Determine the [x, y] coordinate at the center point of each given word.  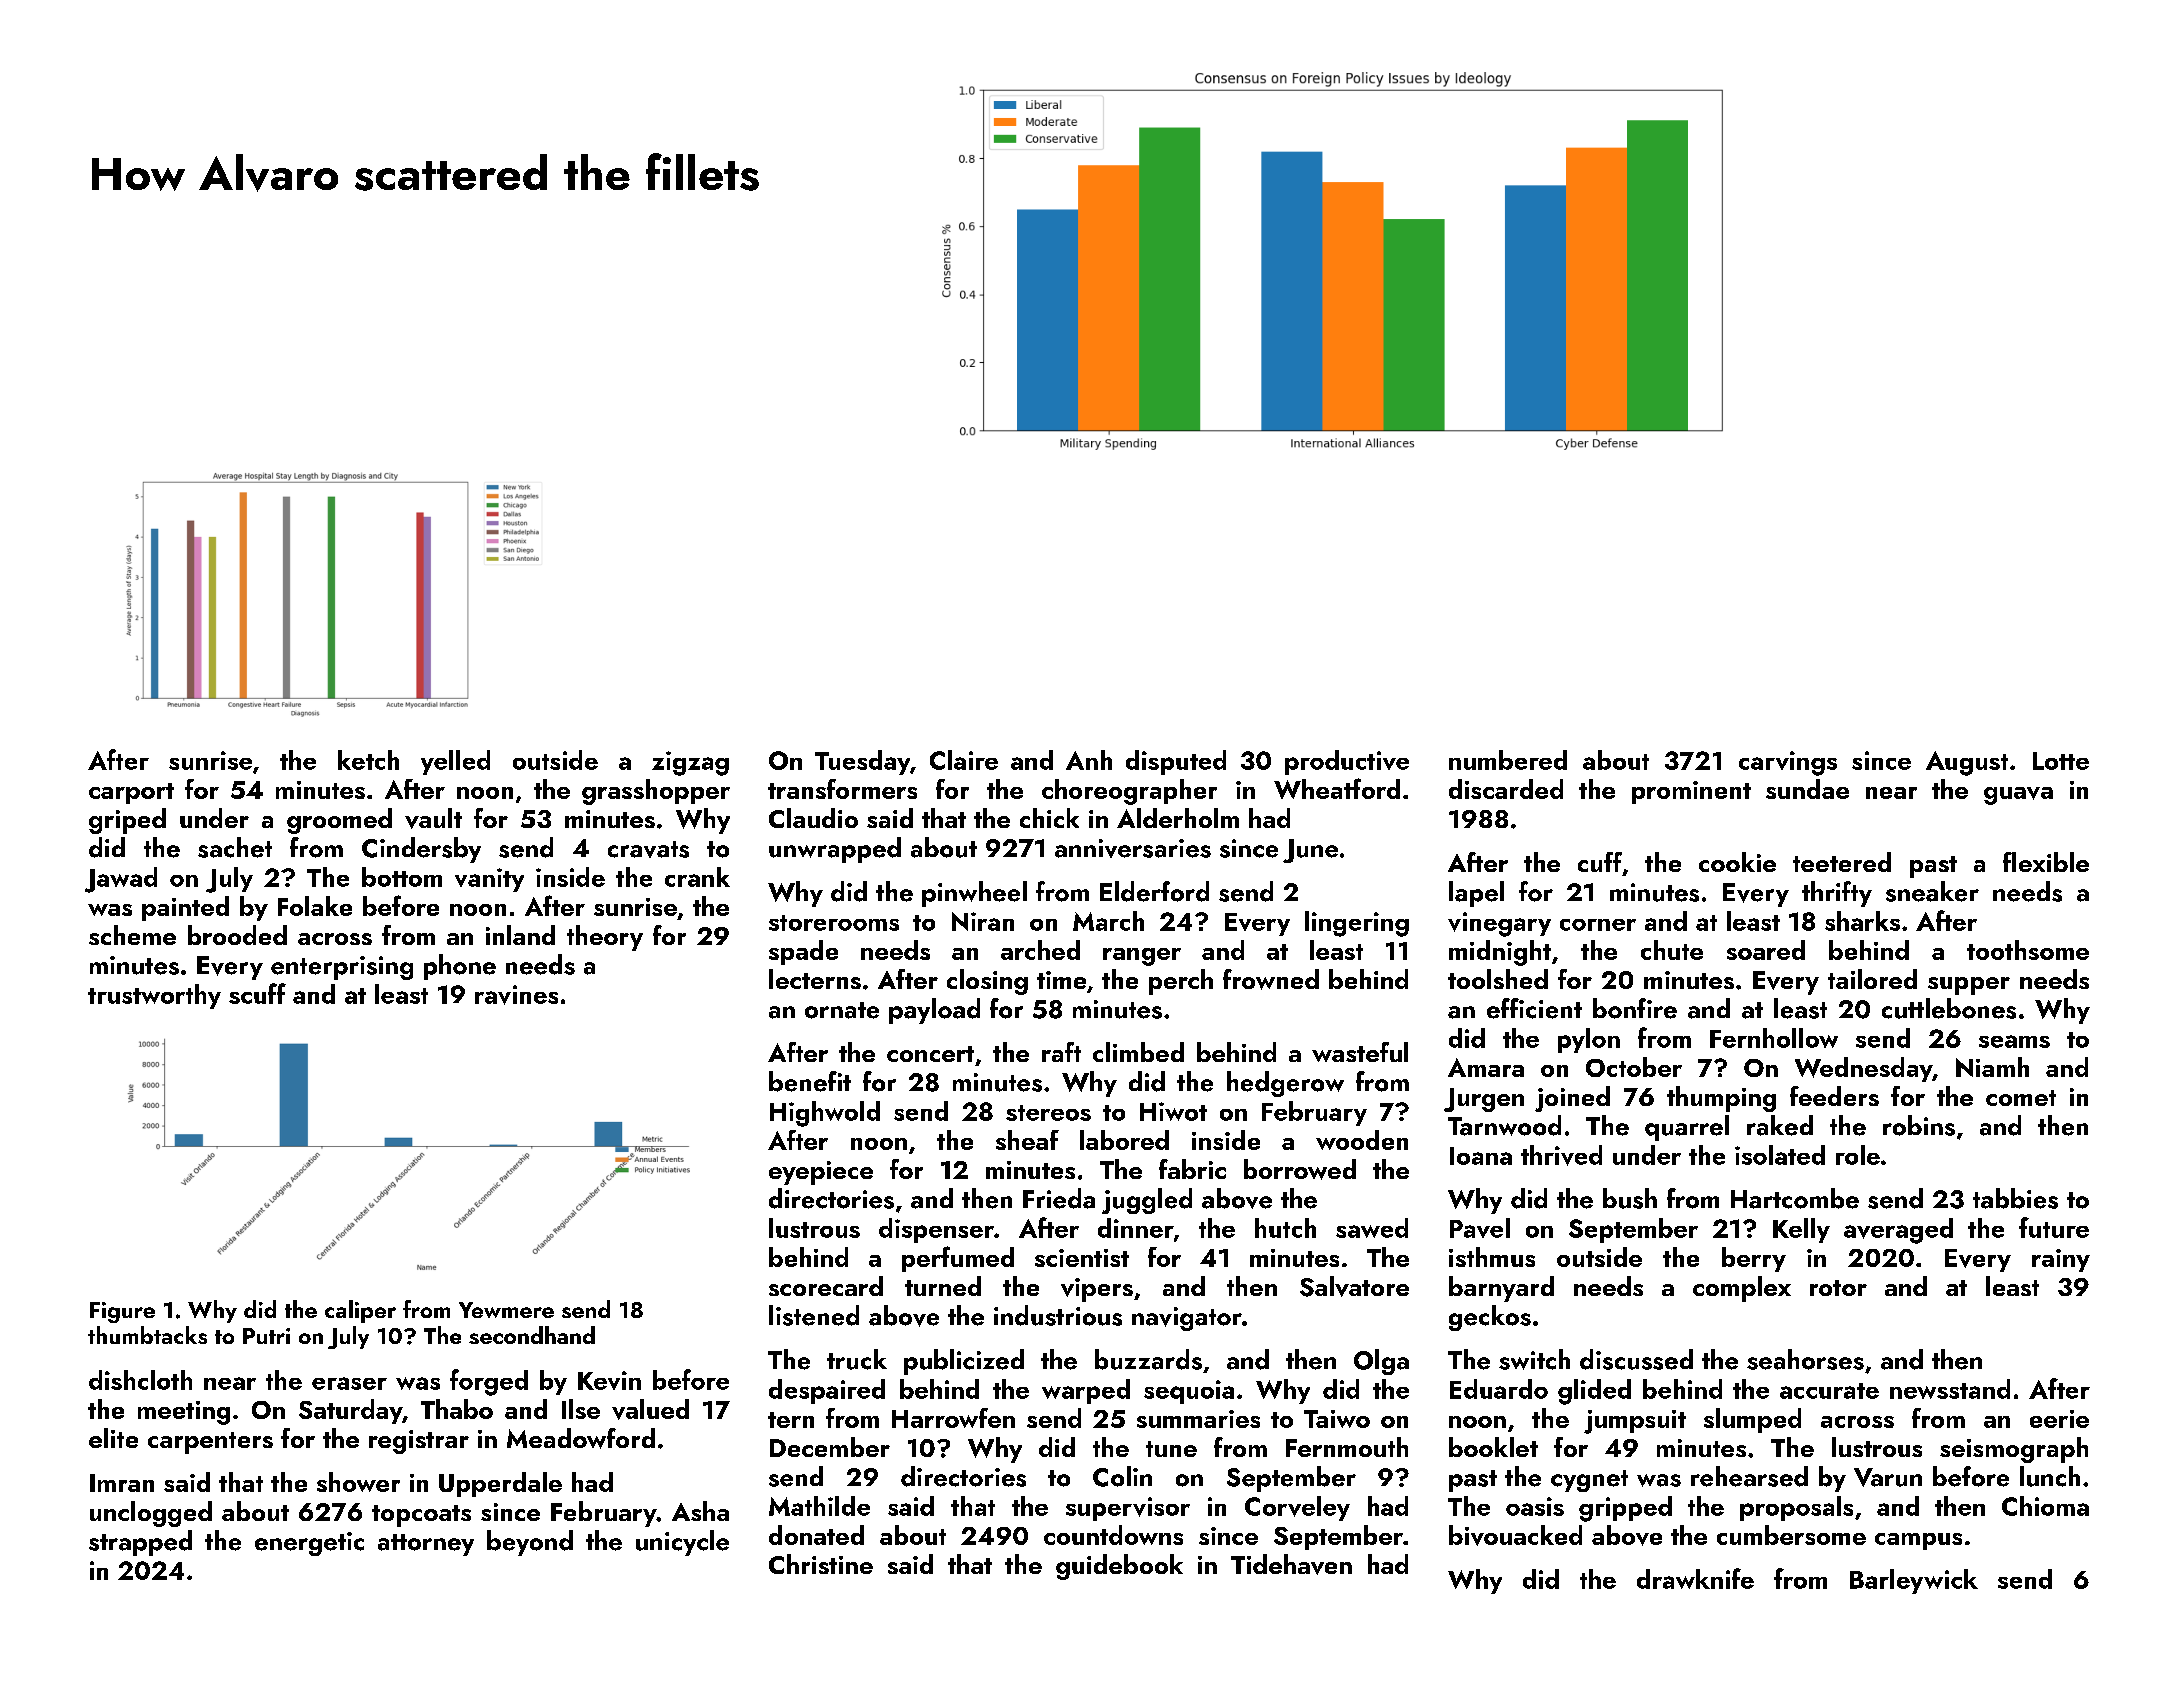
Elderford [1154, 891]
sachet [235, 847]
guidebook [1119, 1567]
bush [1630, 1198]
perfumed [958, 1259]
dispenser [936, 1230]
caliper [360, 1311]
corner [1598, 925]
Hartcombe [1795, 1198]
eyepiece [821, 1173]
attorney [426, 1545]
